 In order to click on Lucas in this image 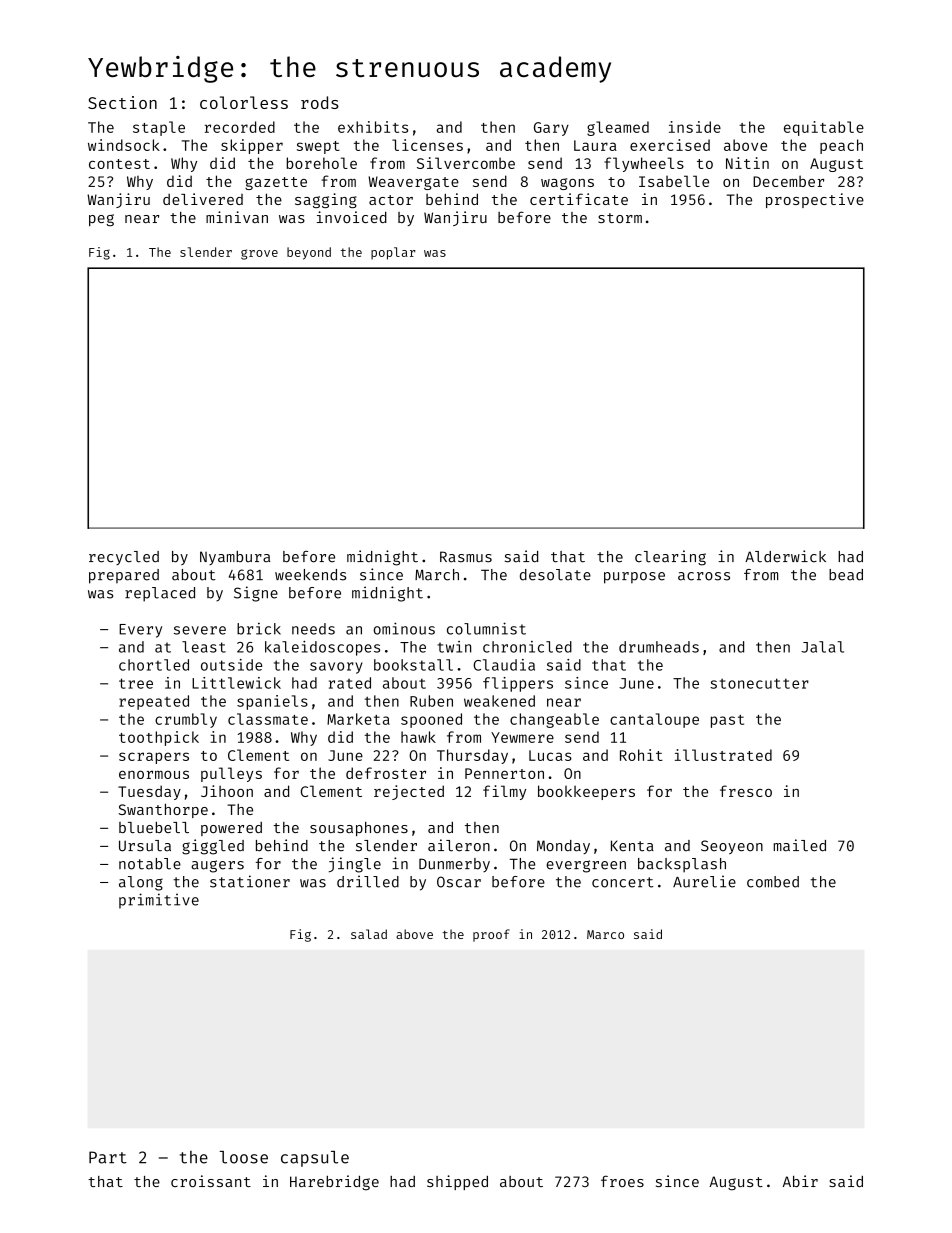, I will do `click(550, 755)`.
